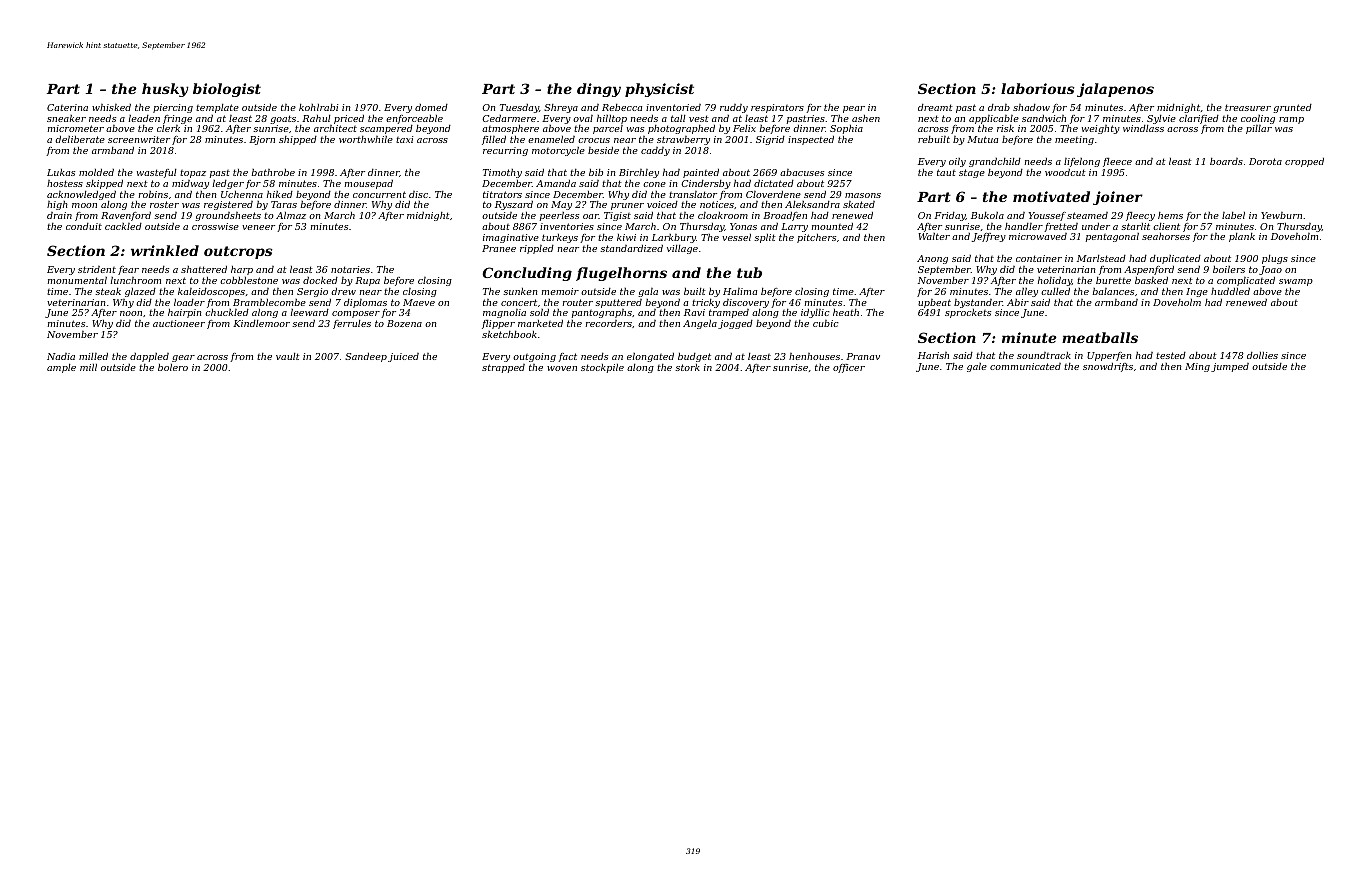 This screenshot has width=1372, height=887. Describe the element at coordinates (1065, 172) in the screenshot. I see `woodcut` at that location.
